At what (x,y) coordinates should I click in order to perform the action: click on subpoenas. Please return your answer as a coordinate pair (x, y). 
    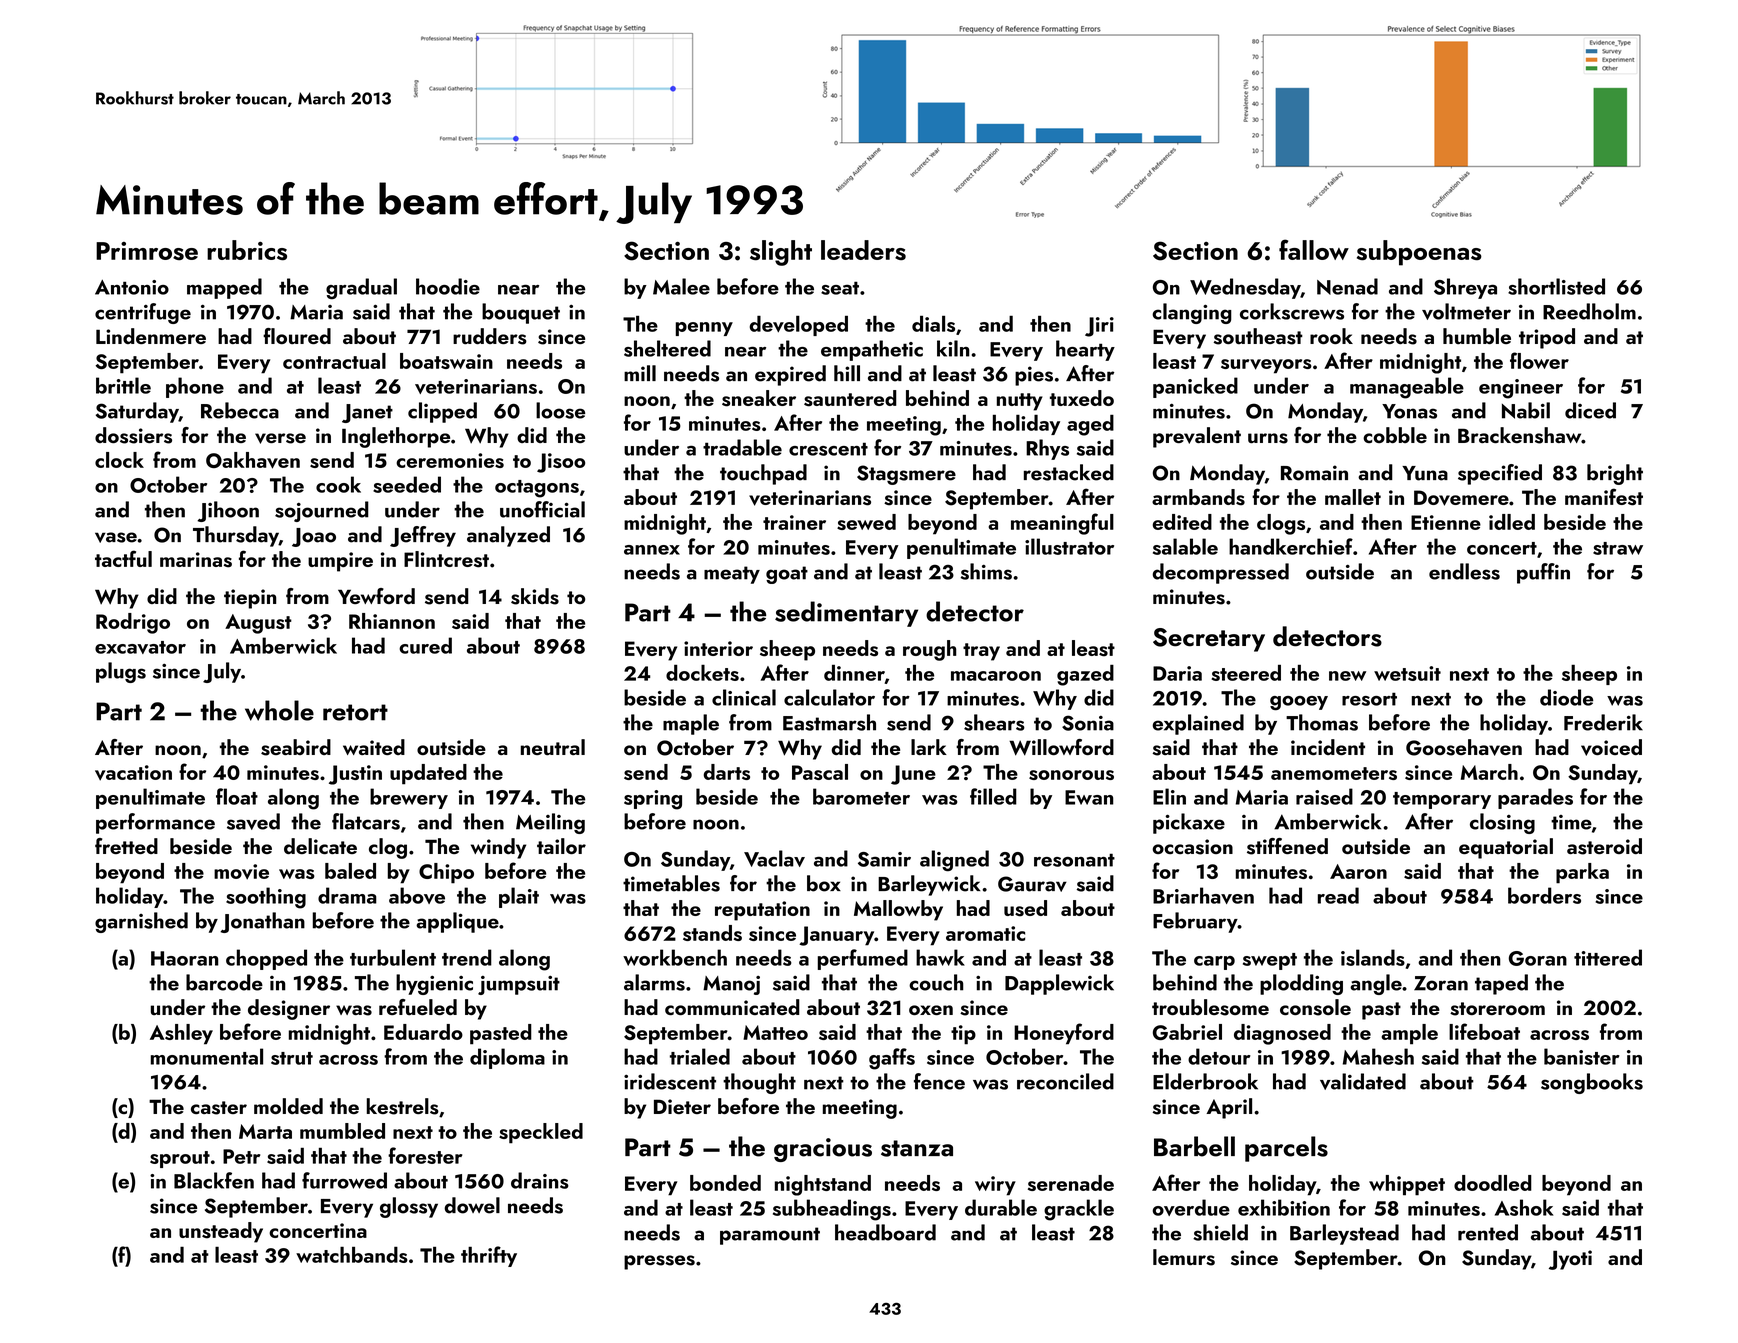
    Looking at the image, I should click on (1419, 253).
